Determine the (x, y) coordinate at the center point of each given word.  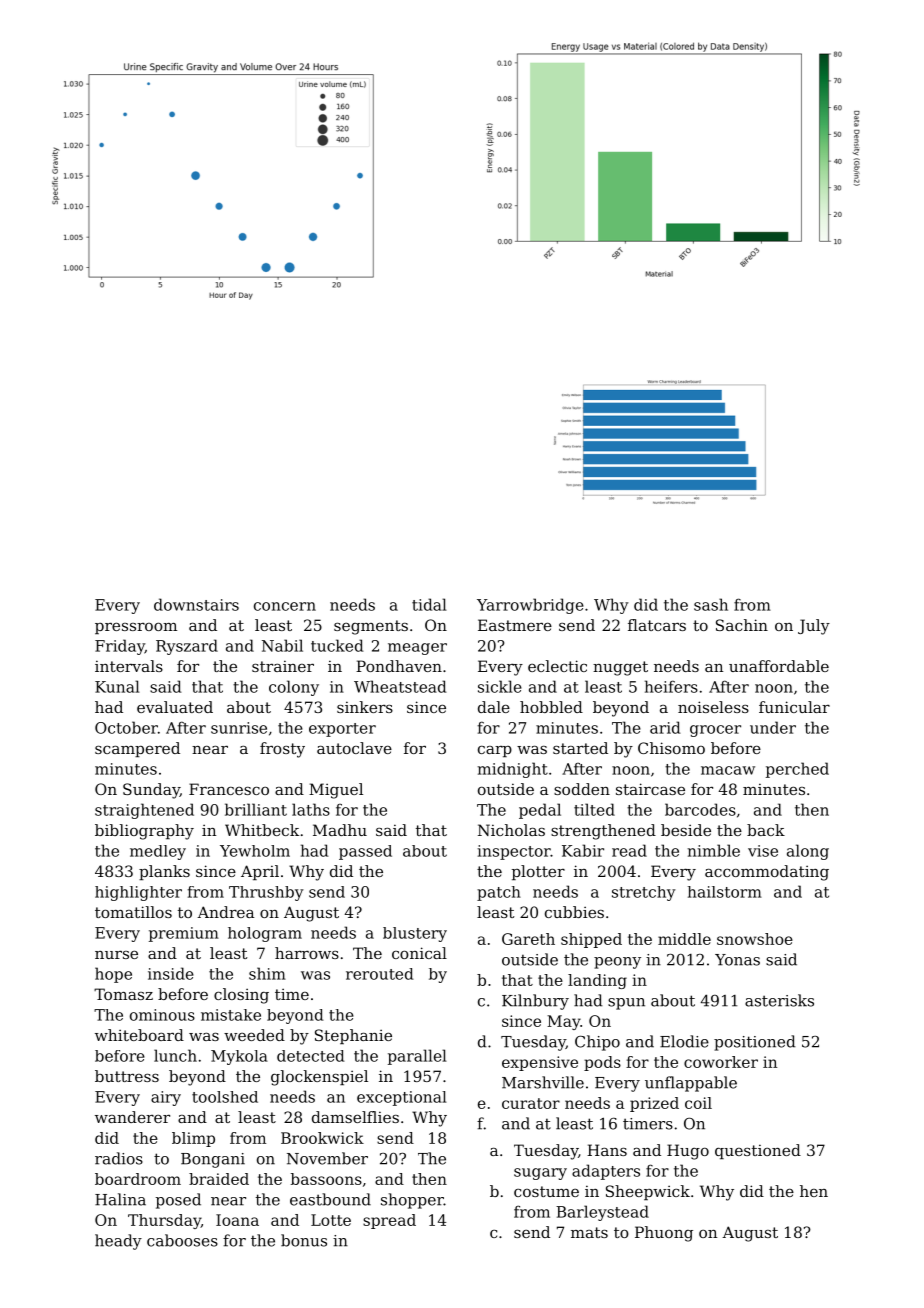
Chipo (597, 1043)
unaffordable (779, 666)
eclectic (557, 666)
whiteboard (139, 1035)
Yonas (737, 960)
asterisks (779, 1000)
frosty (282, 750)
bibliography (144, 832)
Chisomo (671, 748)
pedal (540, 811)
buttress (127, 1076)
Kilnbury (535, 1002)
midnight (513, 770)
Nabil (282, 645)
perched (797, 770)
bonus (304, 1240)
